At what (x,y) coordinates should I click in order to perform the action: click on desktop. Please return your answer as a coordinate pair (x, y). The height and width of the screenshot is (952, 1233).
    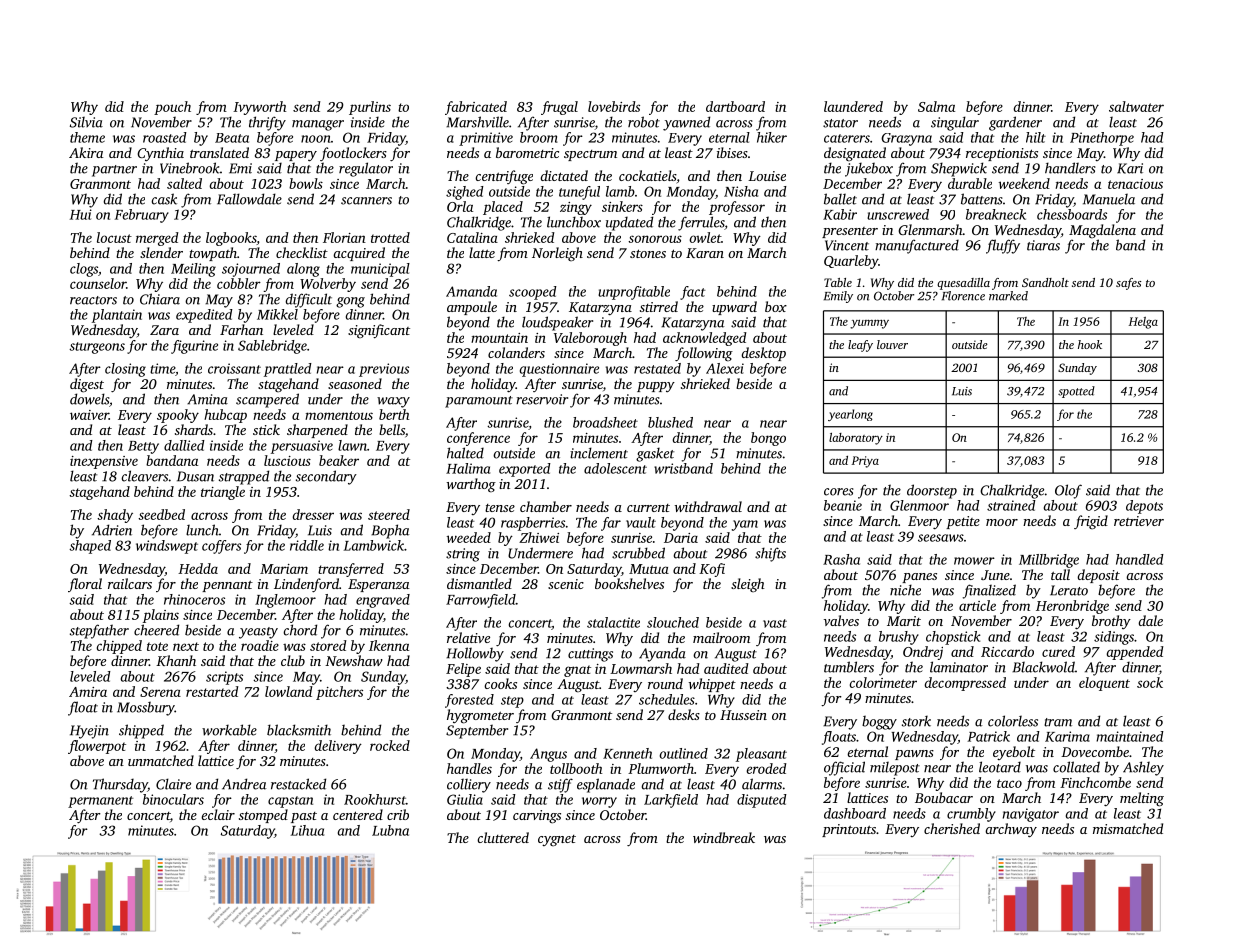
    Looking at the image, I should click on (763, 354).
